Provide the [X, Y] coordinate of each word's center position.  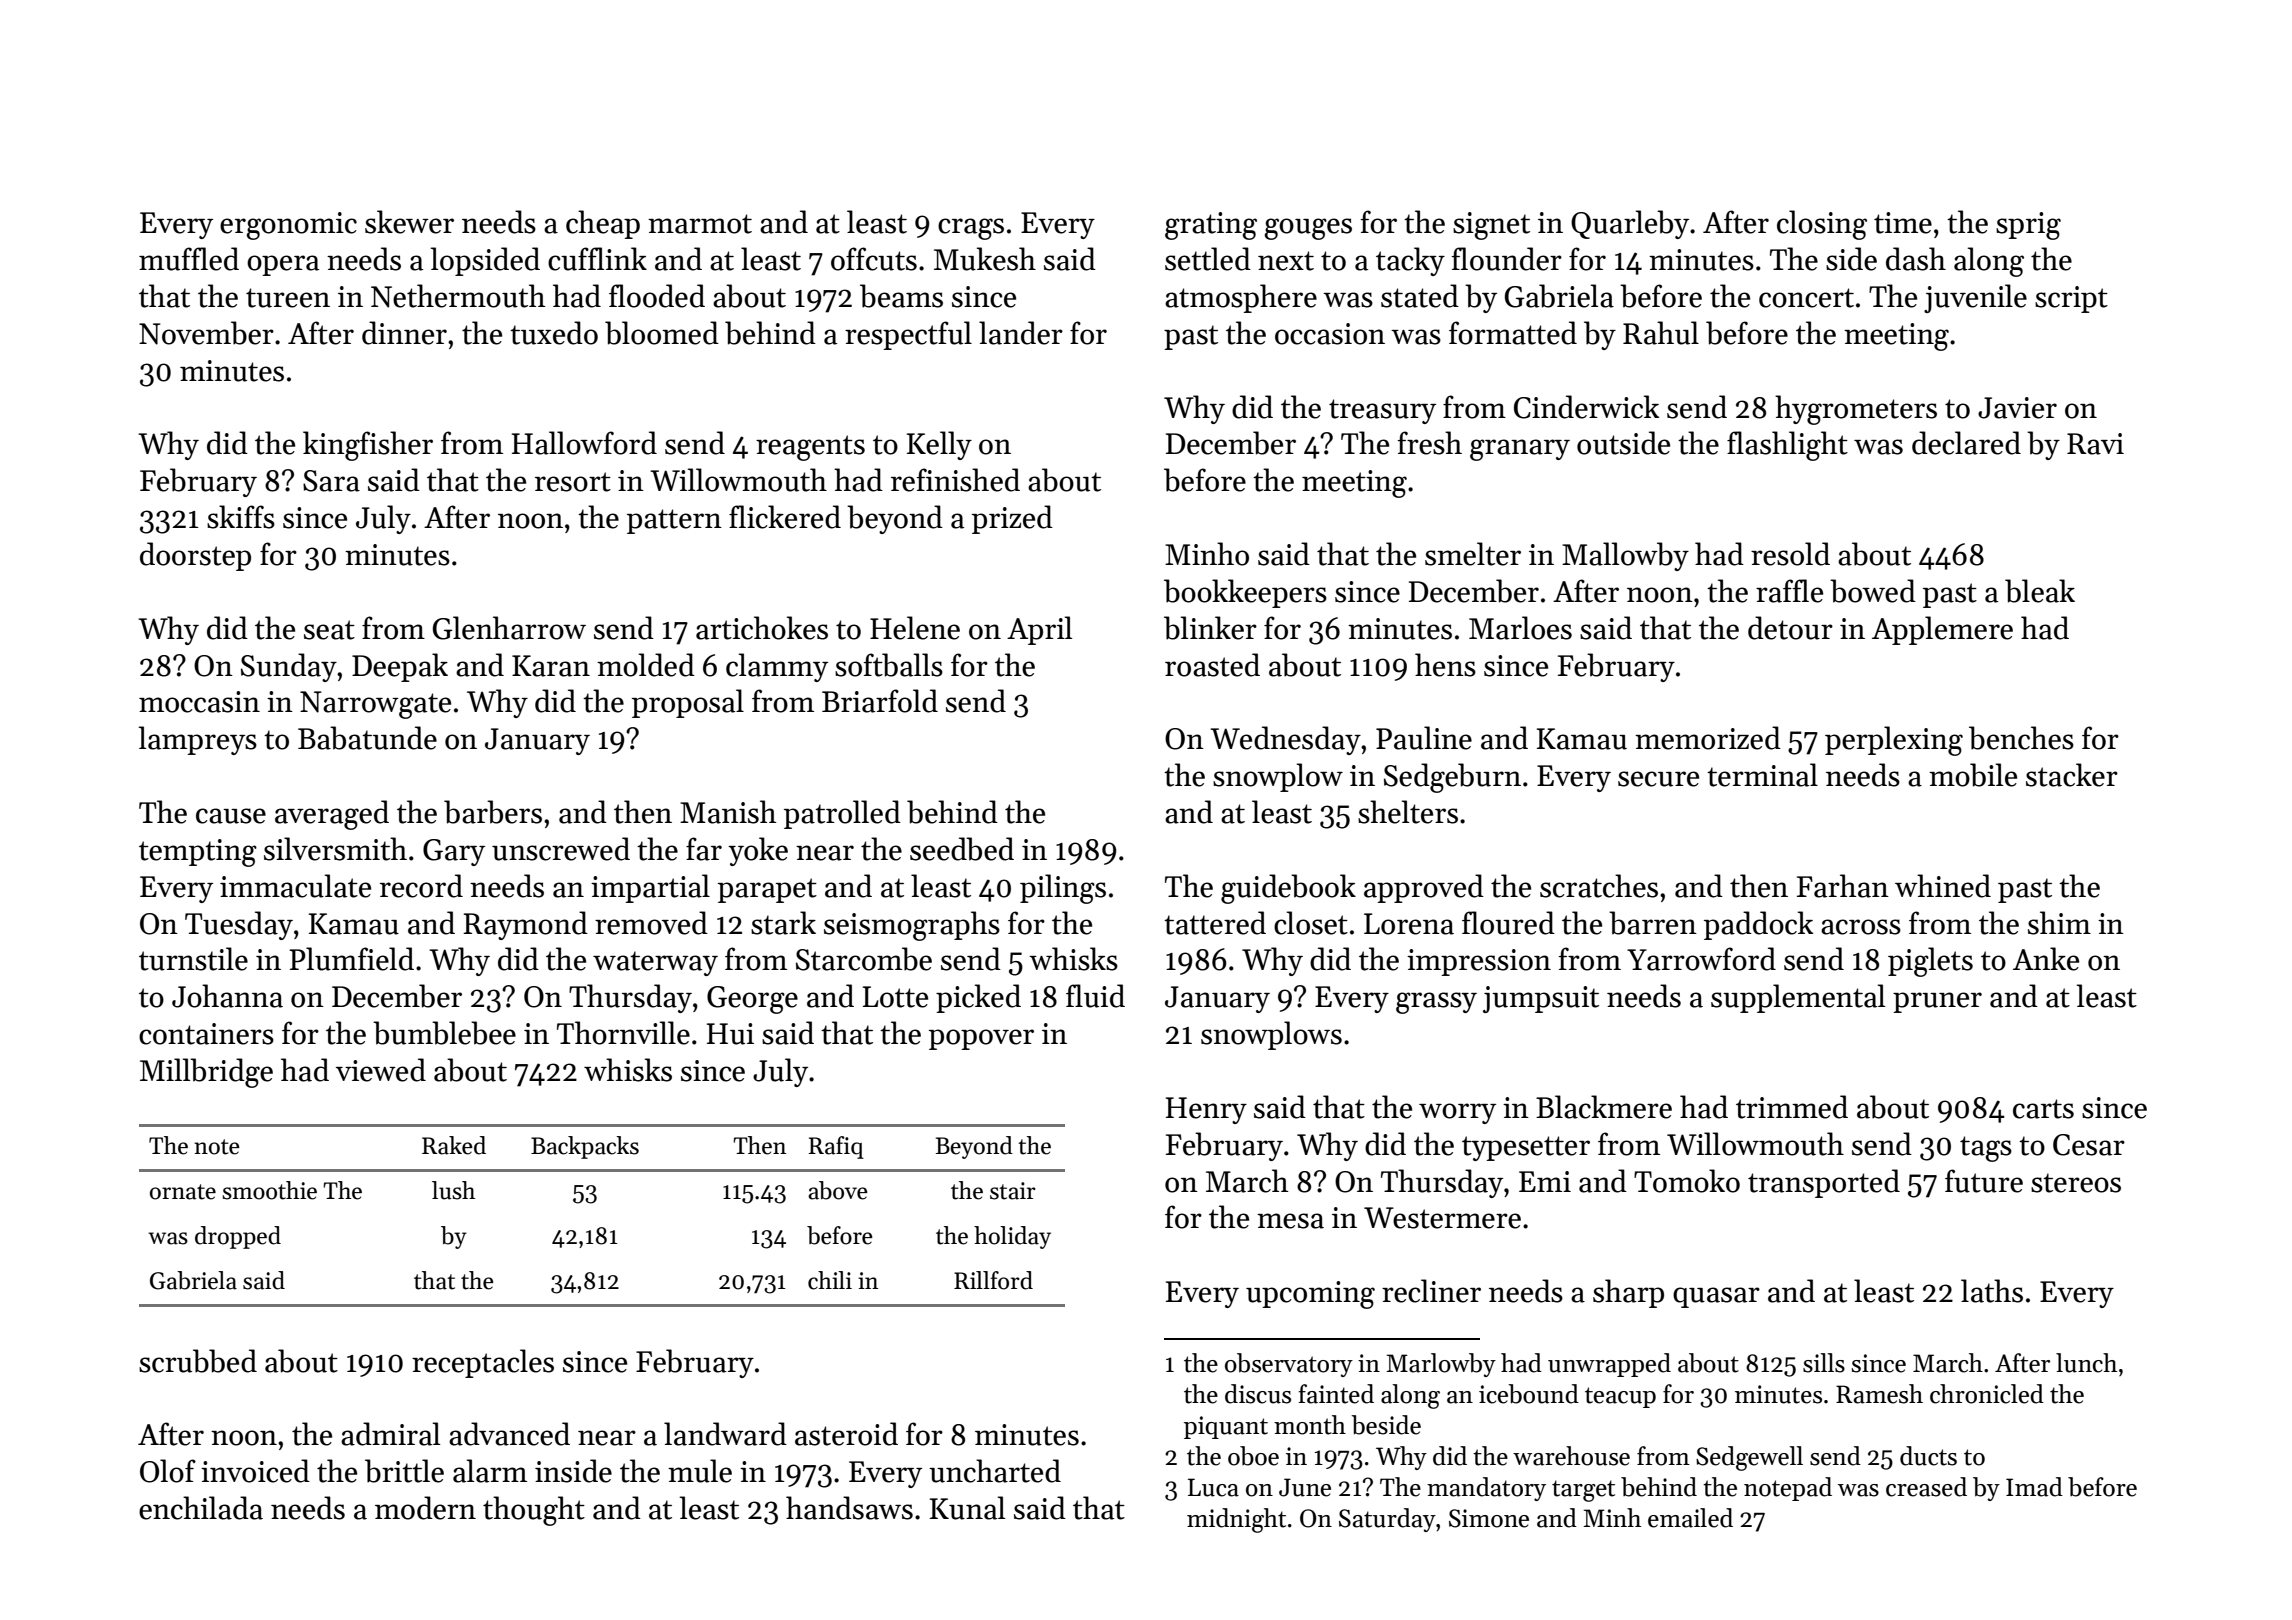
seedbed [962, 849]
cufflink [597, 259]
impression [1479, 962]
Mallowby [1625, 556]
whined [1943, 886]
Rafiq [836, 1147]
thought [534, 1511]
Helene [915, 628]
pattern [674, 521]
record [421, 886]
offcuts [874, 259]
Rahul [1661, 333]
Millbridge [206, 1073]
